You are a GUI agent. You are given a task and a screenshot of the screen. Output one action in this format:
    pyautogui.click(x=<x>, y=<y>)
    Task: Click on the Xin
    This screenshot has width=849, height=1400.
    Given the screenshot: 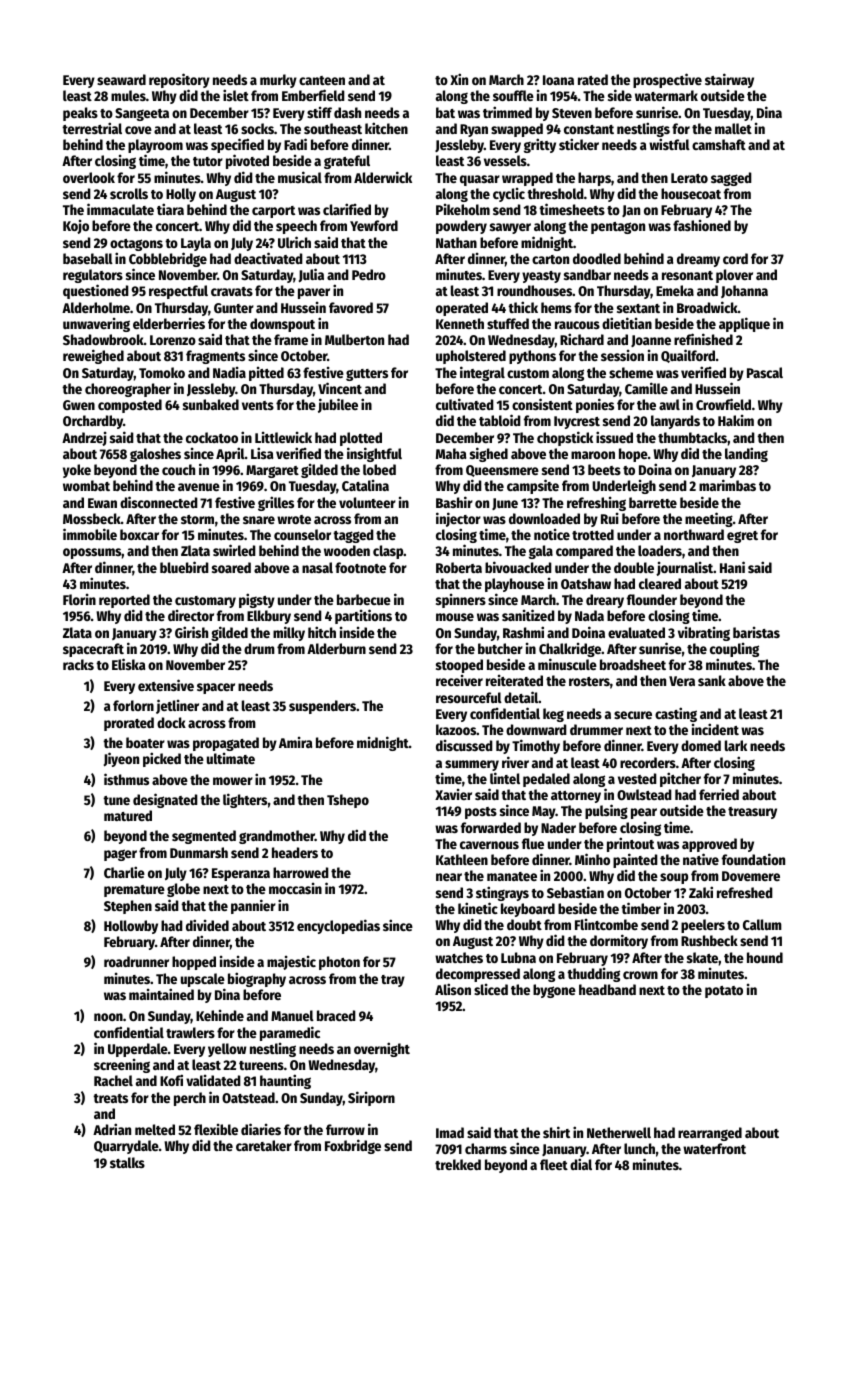 What is the action you would take?
    pyautogui.click(x=459, y=79)
